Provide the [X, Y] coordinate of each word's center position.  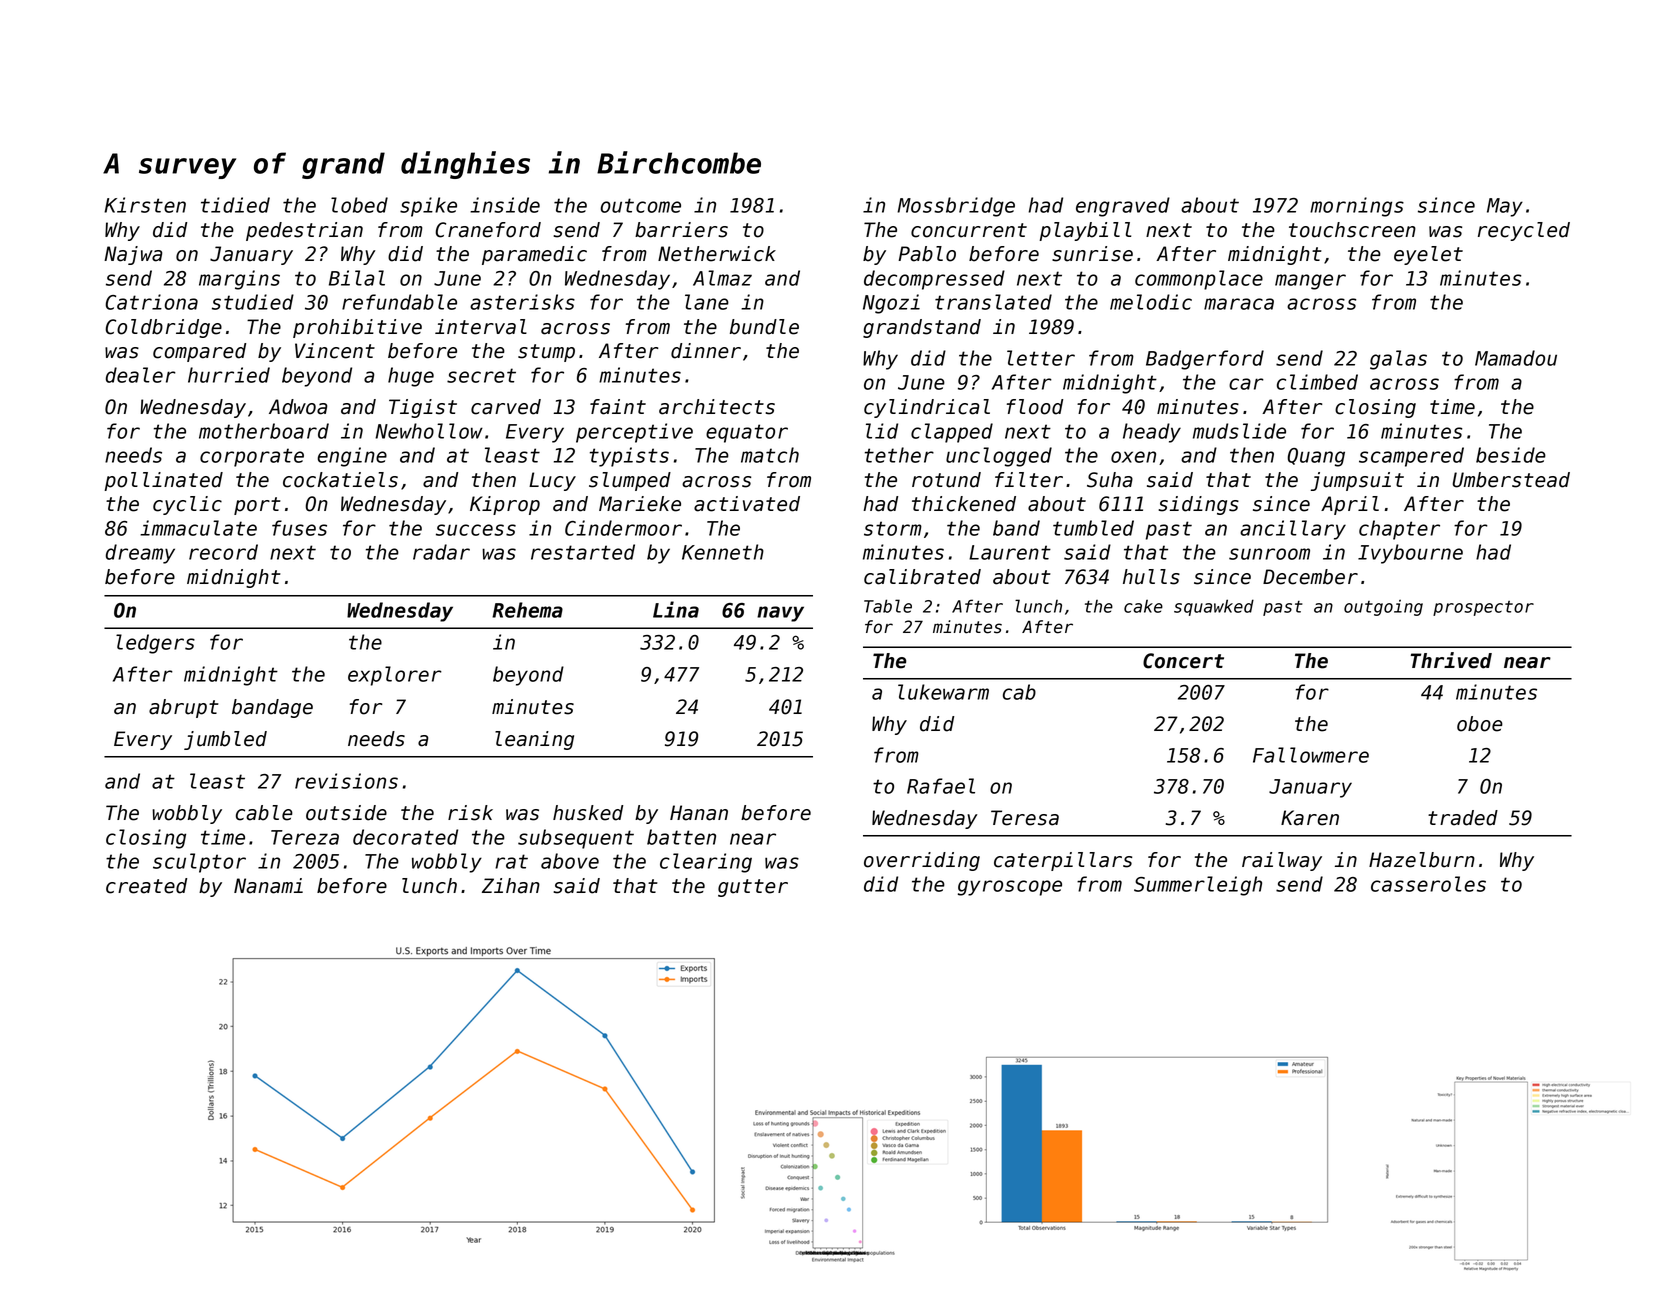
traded [1463, 818]
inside [505, 205]
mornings [1357, 207]
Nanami [268, 886]
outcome [641, 205]
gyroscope [1010, 888]
